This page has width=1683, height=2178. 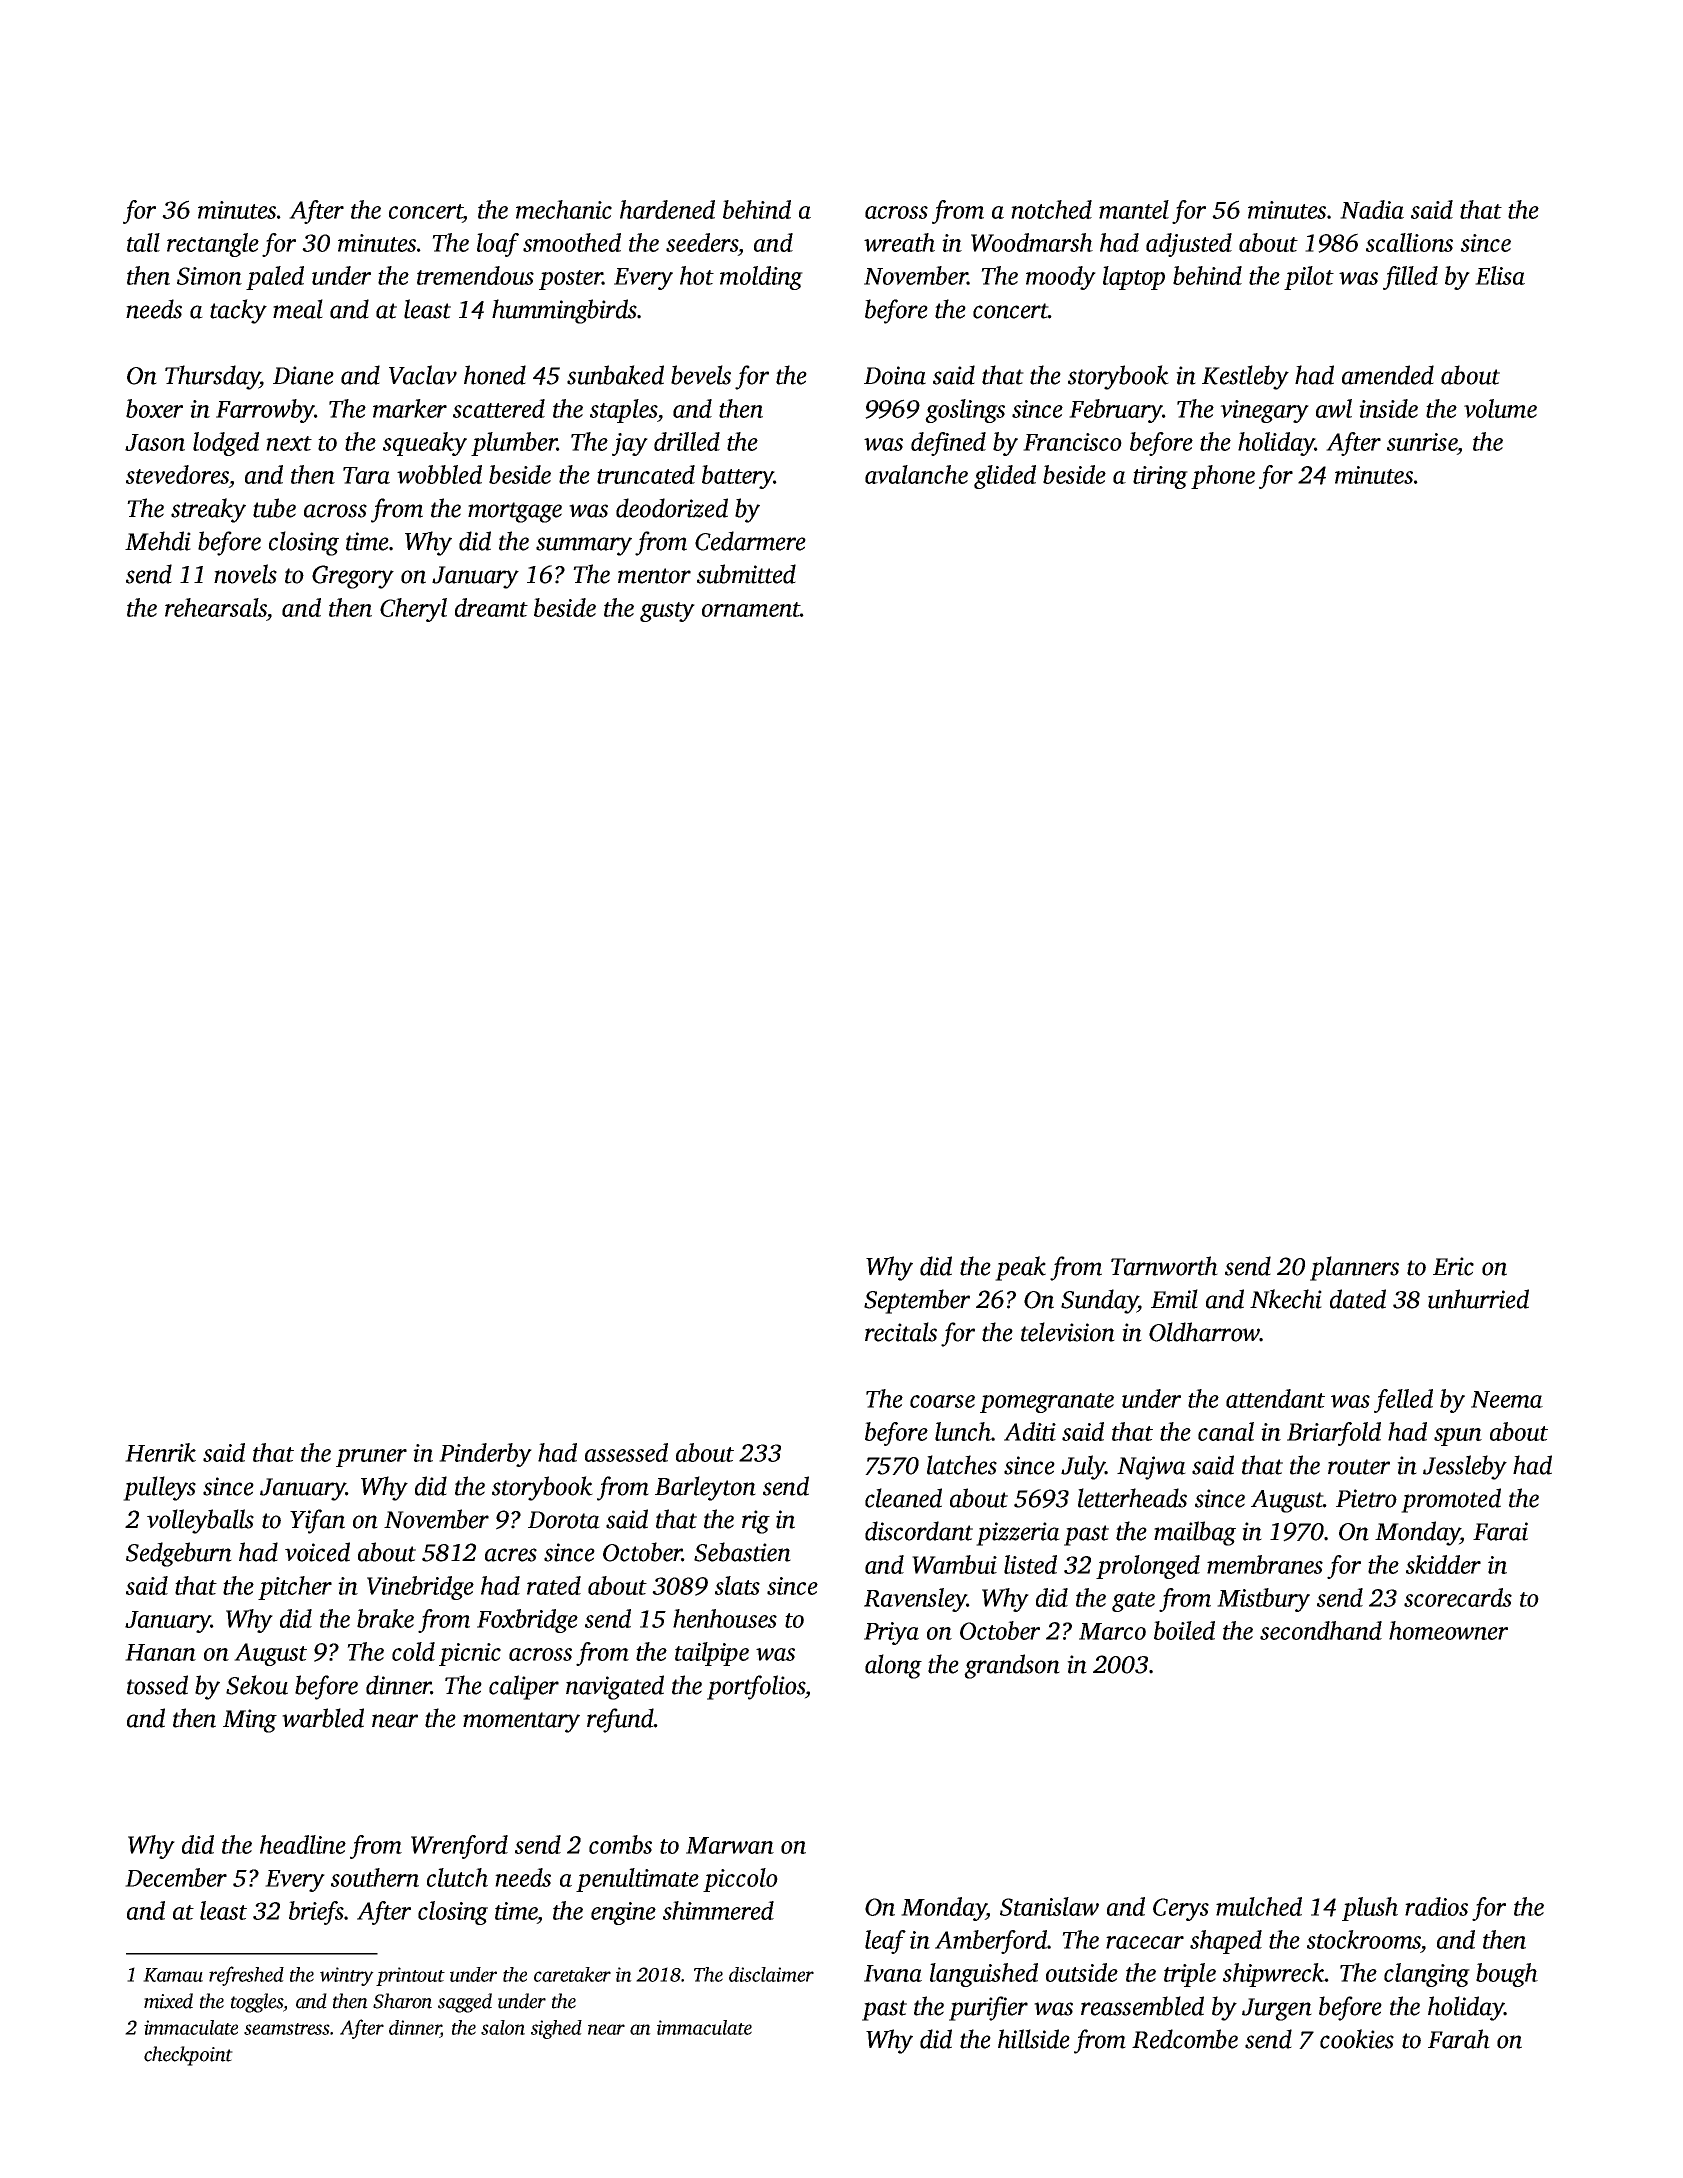 I want to click on hardened, so click(x=667, y=209).
